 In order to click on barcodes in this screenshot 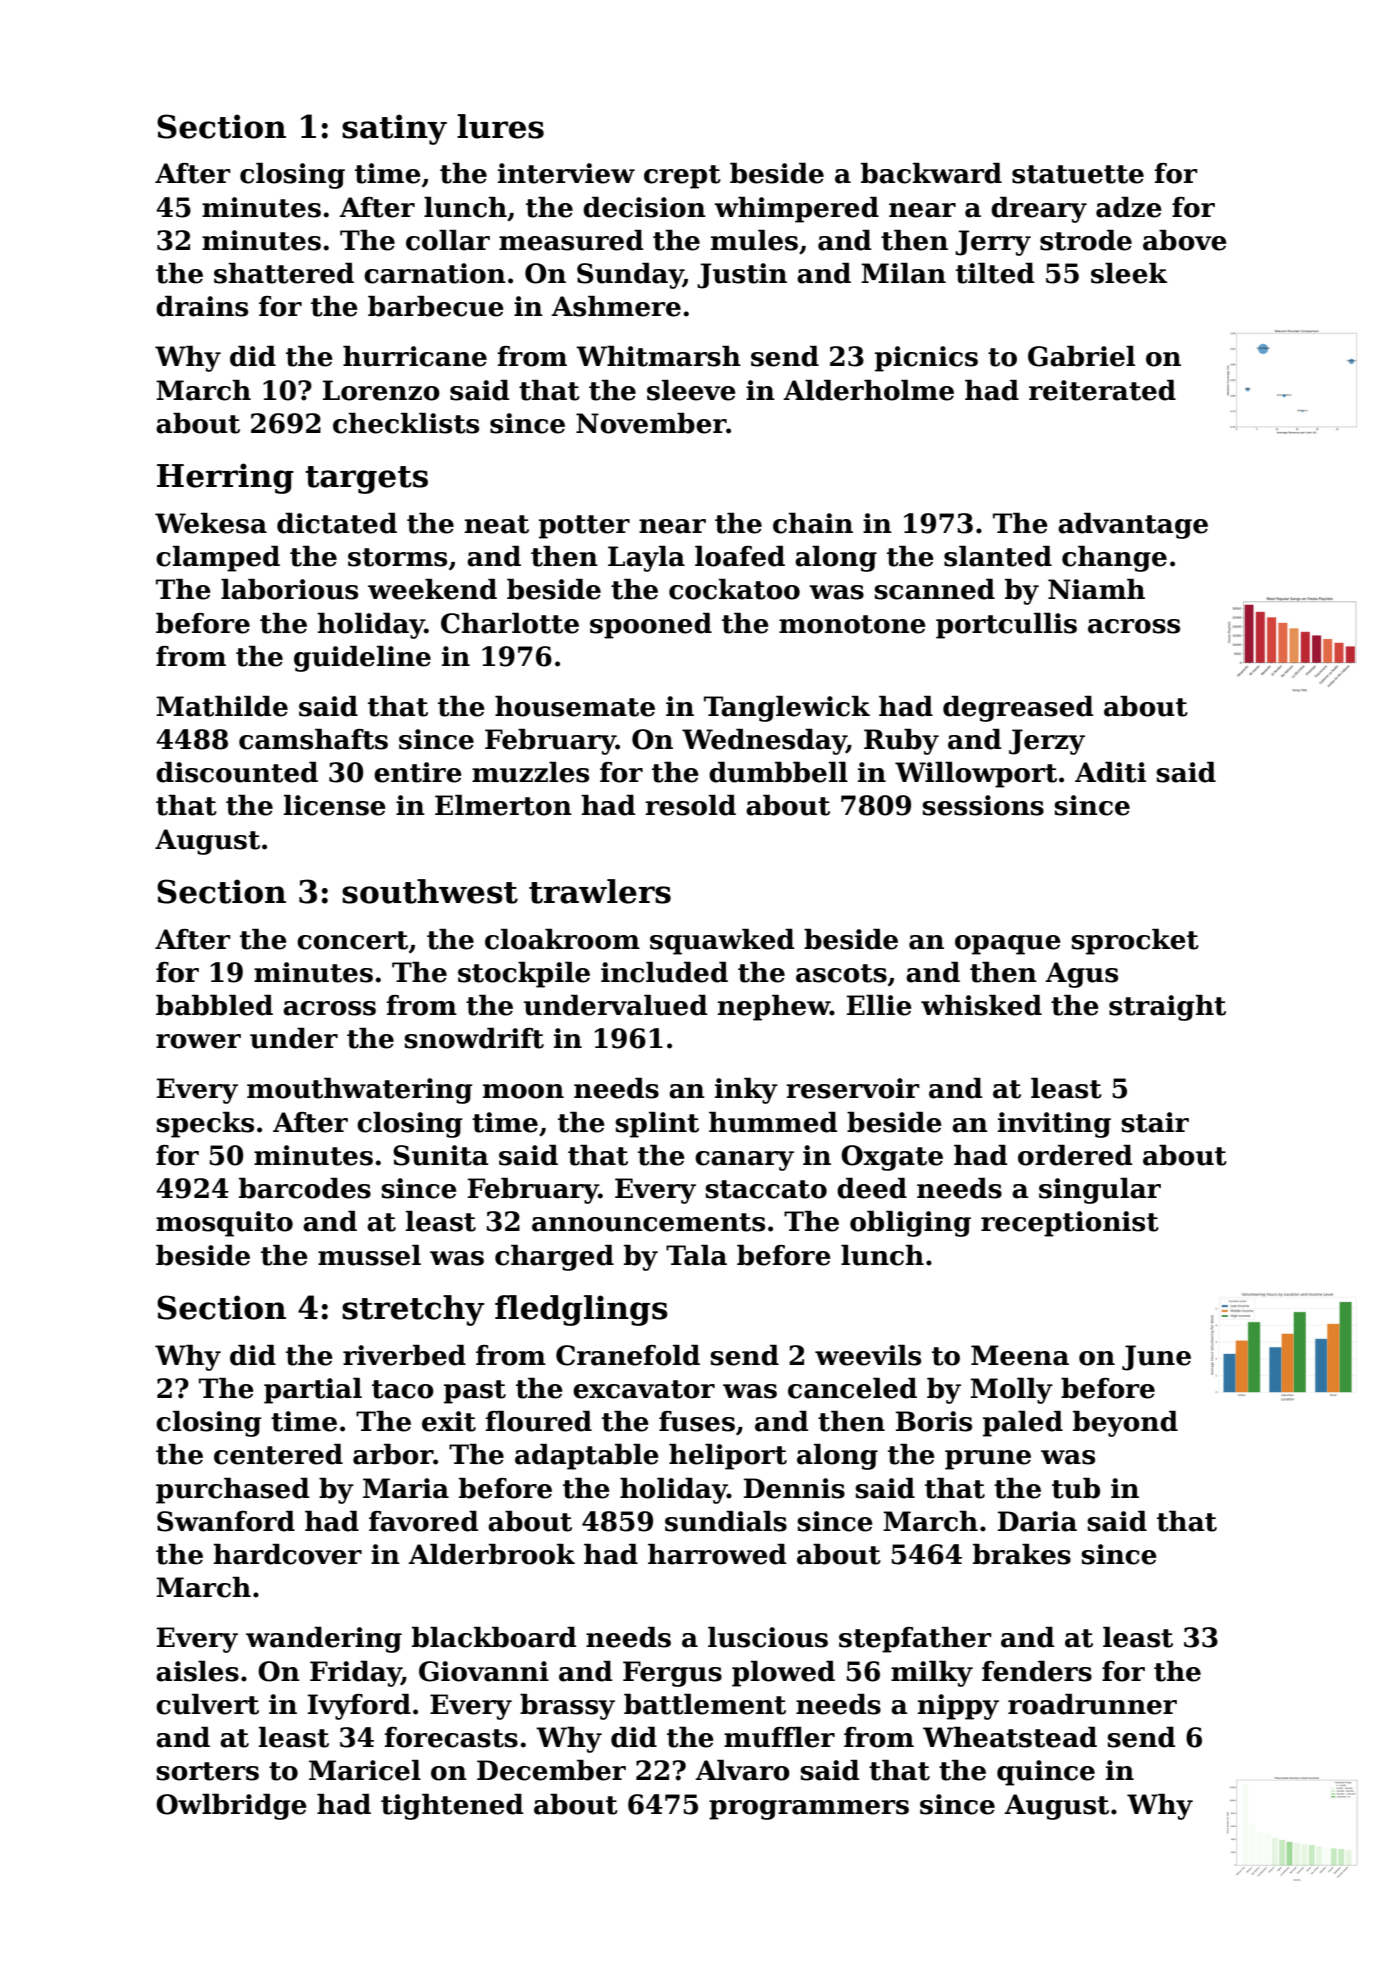, I will do `click(305, 1188)`.
